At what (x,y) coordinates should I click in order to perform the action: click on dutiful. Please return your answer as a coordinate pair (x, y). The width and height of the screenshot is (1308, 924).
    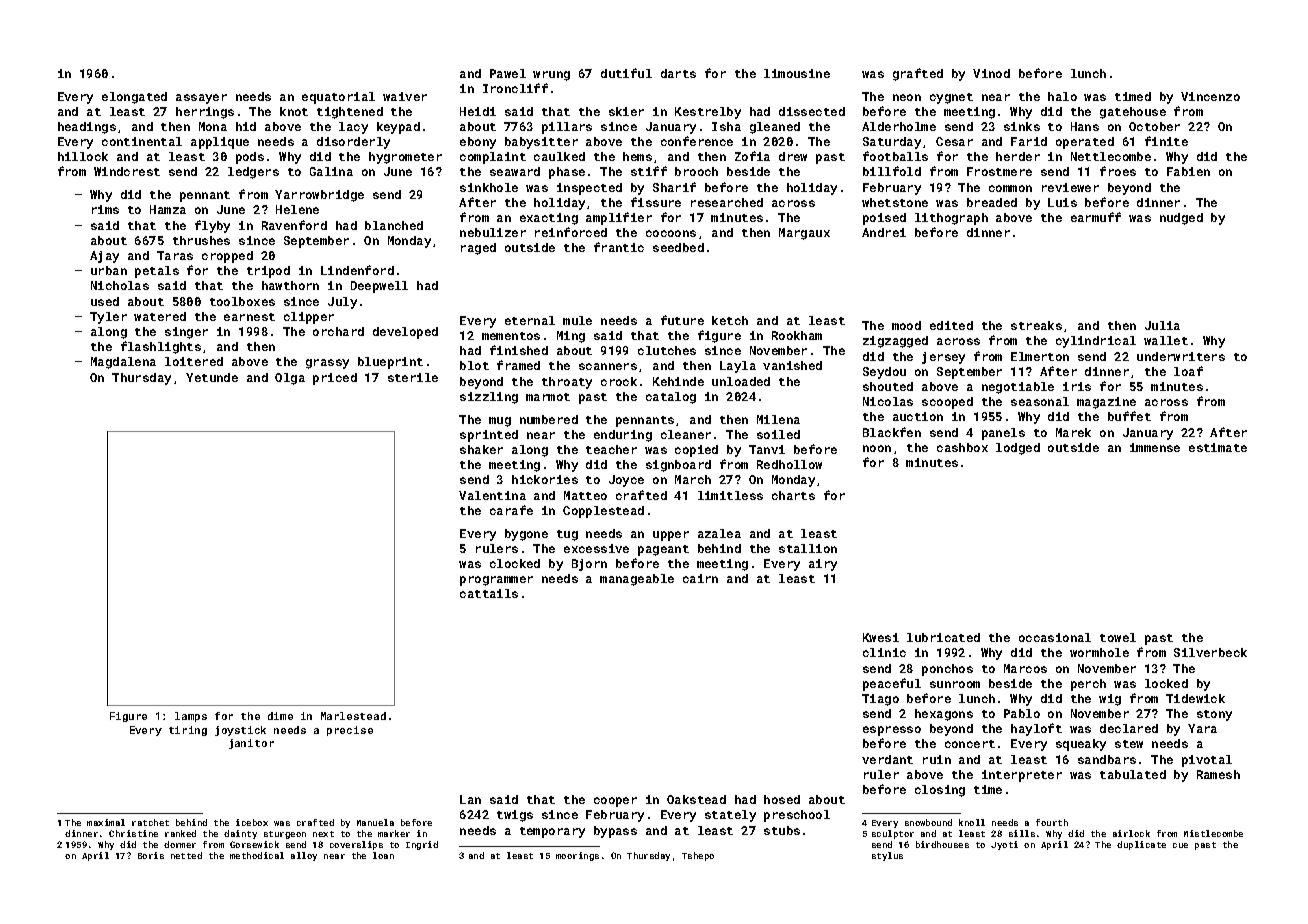
    Looking at the image, I should click on (626, 73).
